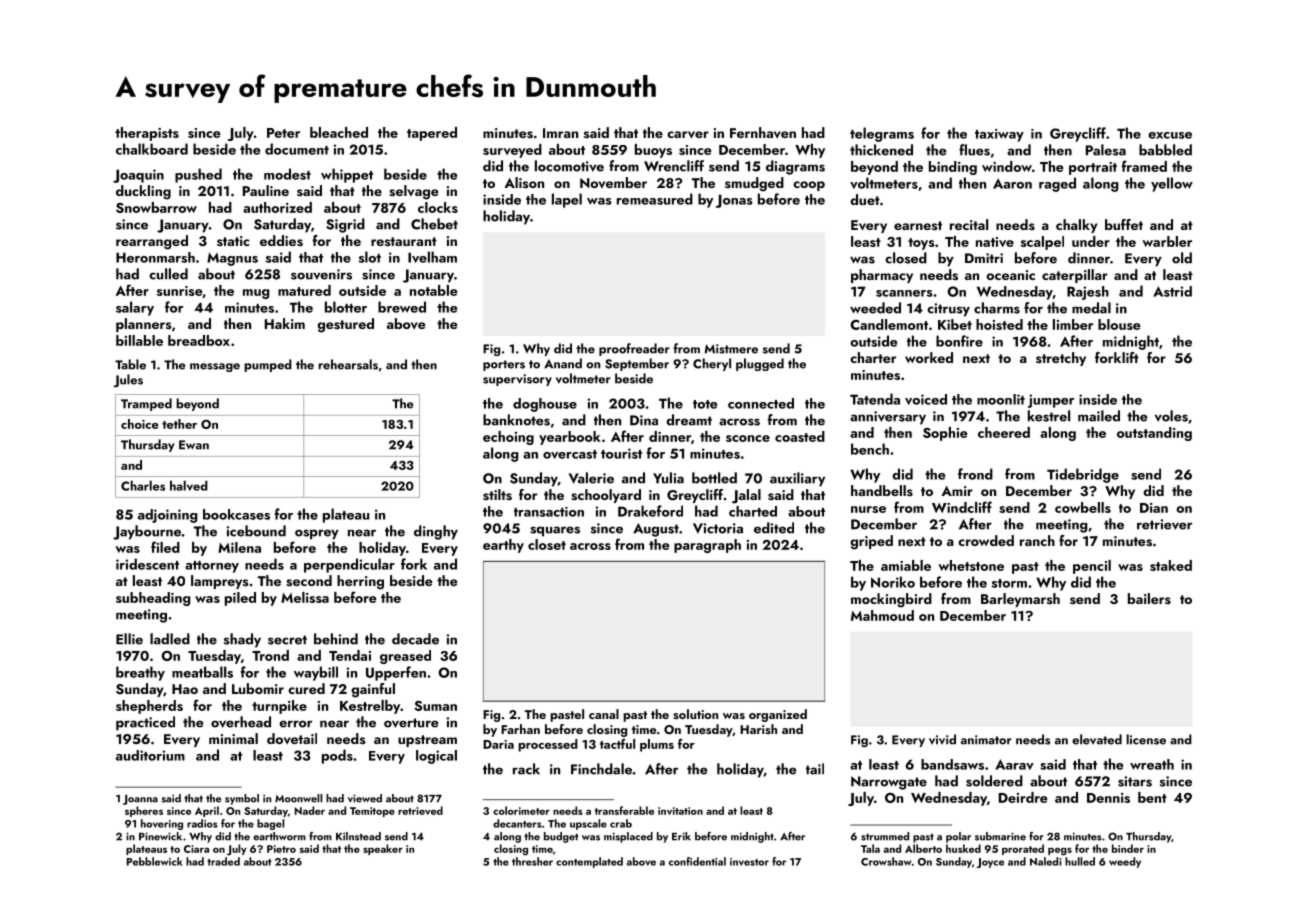  I want to click on investor, so click(749, 862).
